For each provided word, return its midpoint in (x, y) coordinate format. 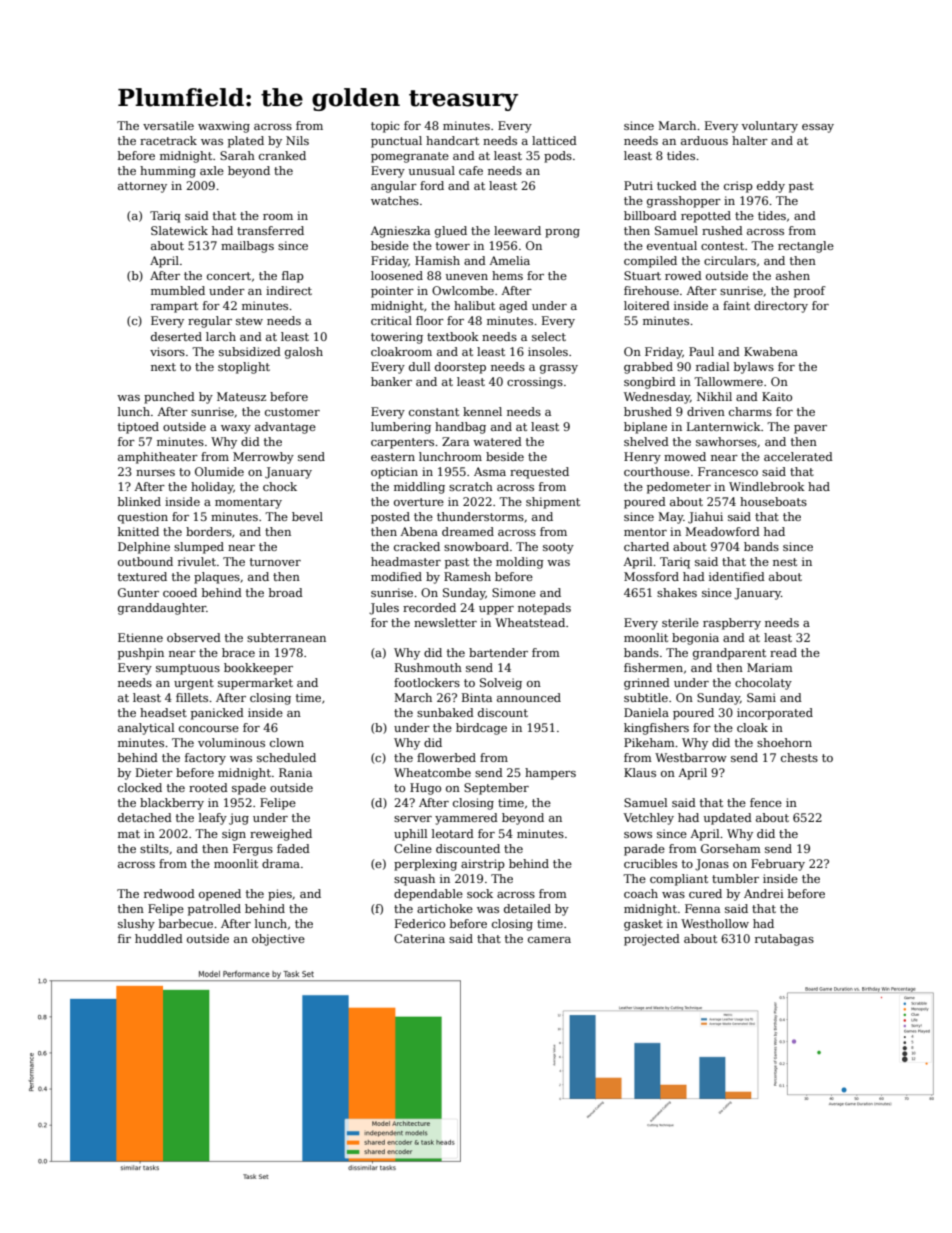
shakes (677, 592)
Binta (477, 697)
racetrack (168, 140)
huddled (159, 938)
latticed (554, 140)
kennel (482, 411)
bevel (307, 516)
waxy (236, 429)
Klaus (640, 772)
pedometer (679, 488)
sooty (558, 548)
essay (818, 128)
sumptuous (188, 669)
